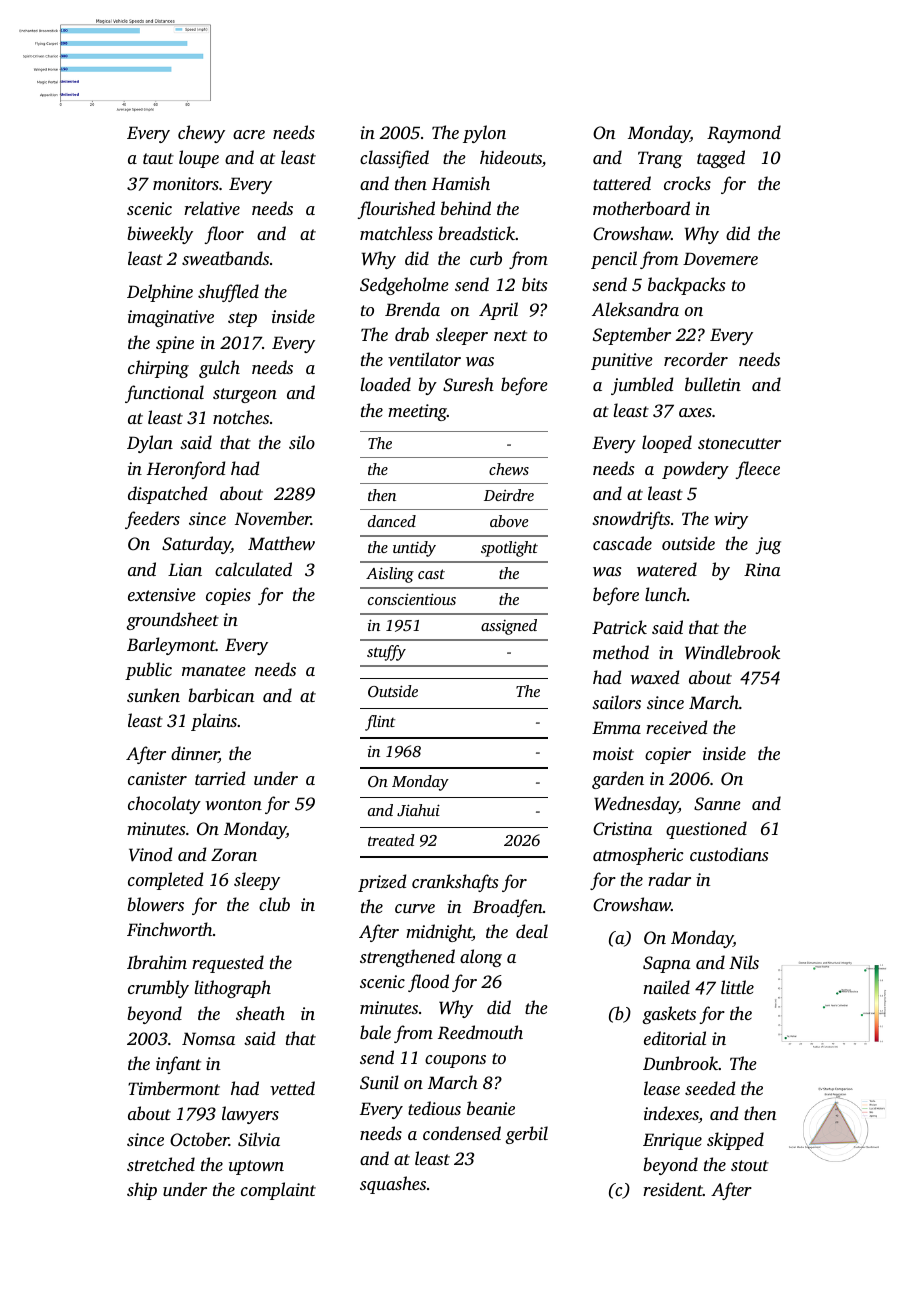 The width and height of the screenshot is (908, 1316). I want to click on chewy, so click(201, 134).
